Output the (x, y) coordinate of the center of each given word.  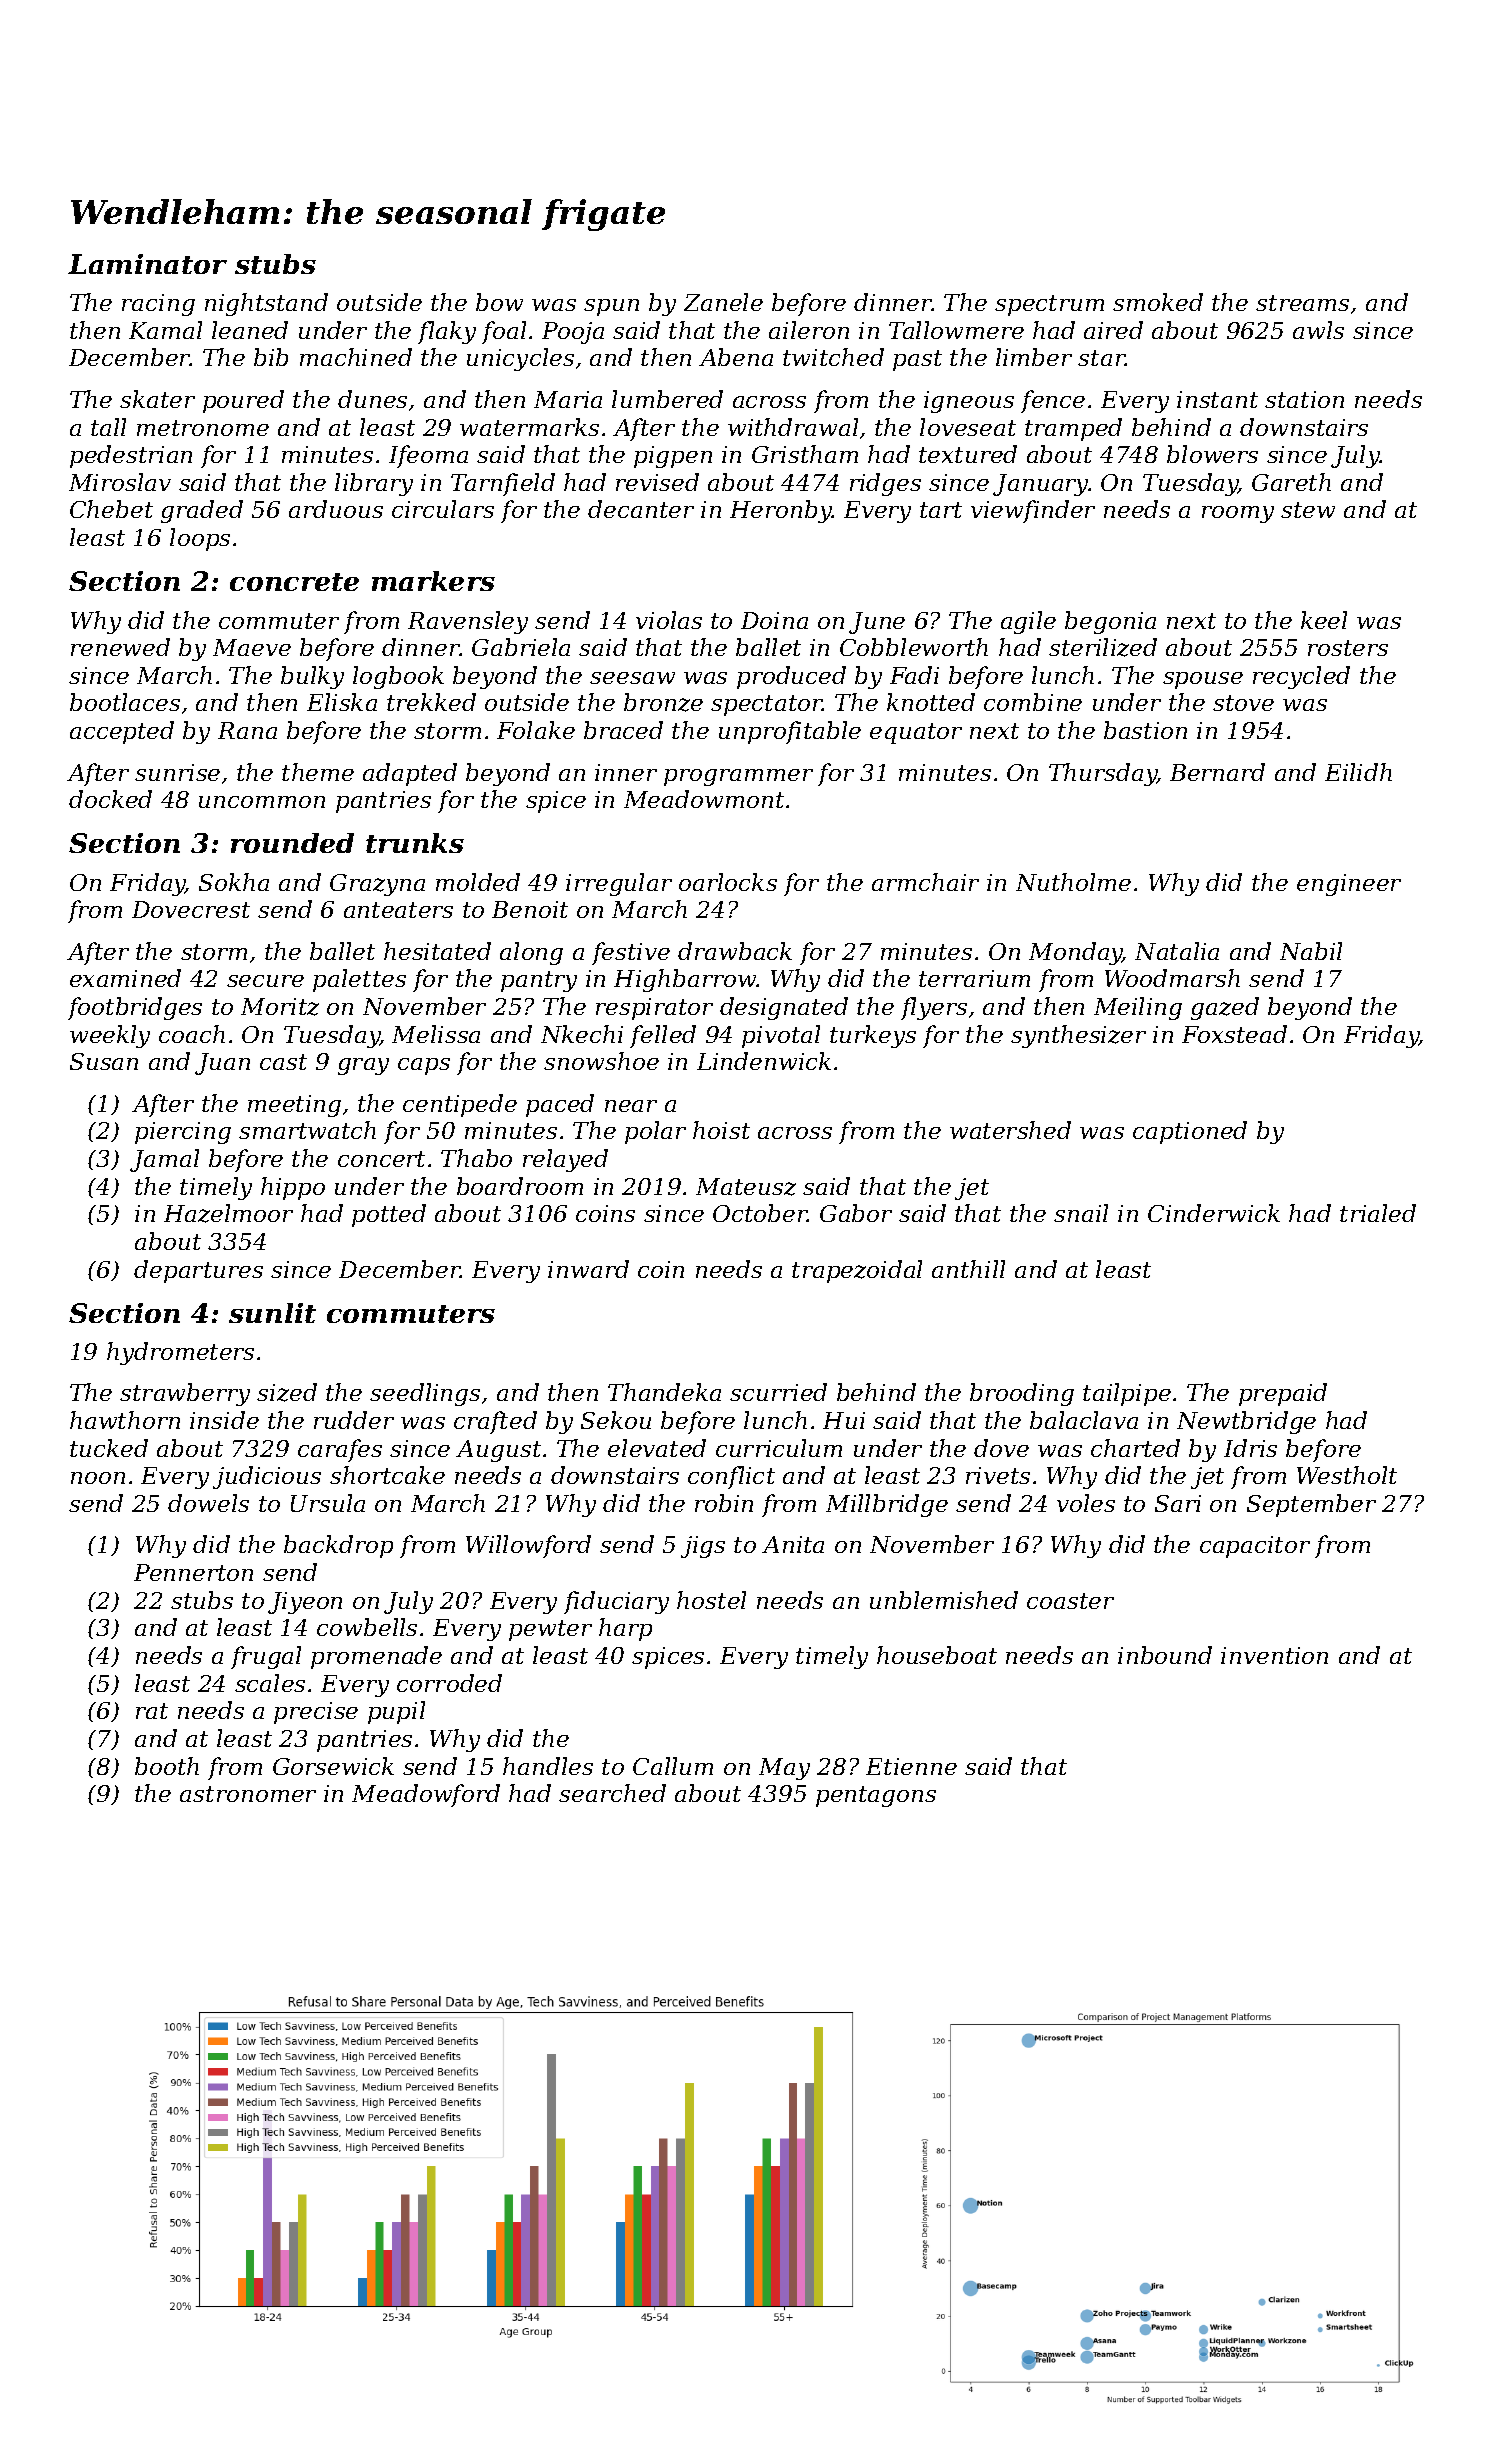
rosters (1348, 648)
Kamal (165, 330)
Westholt (1347, 1475)
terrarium (974, 978)
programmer (738, 777)
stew (1308, 510)
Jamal (164, 1160)
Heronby (781, 511)
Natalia (1177, 951)
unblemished (944, 1600)
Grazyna (377, 885)
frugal (266, 1657)
